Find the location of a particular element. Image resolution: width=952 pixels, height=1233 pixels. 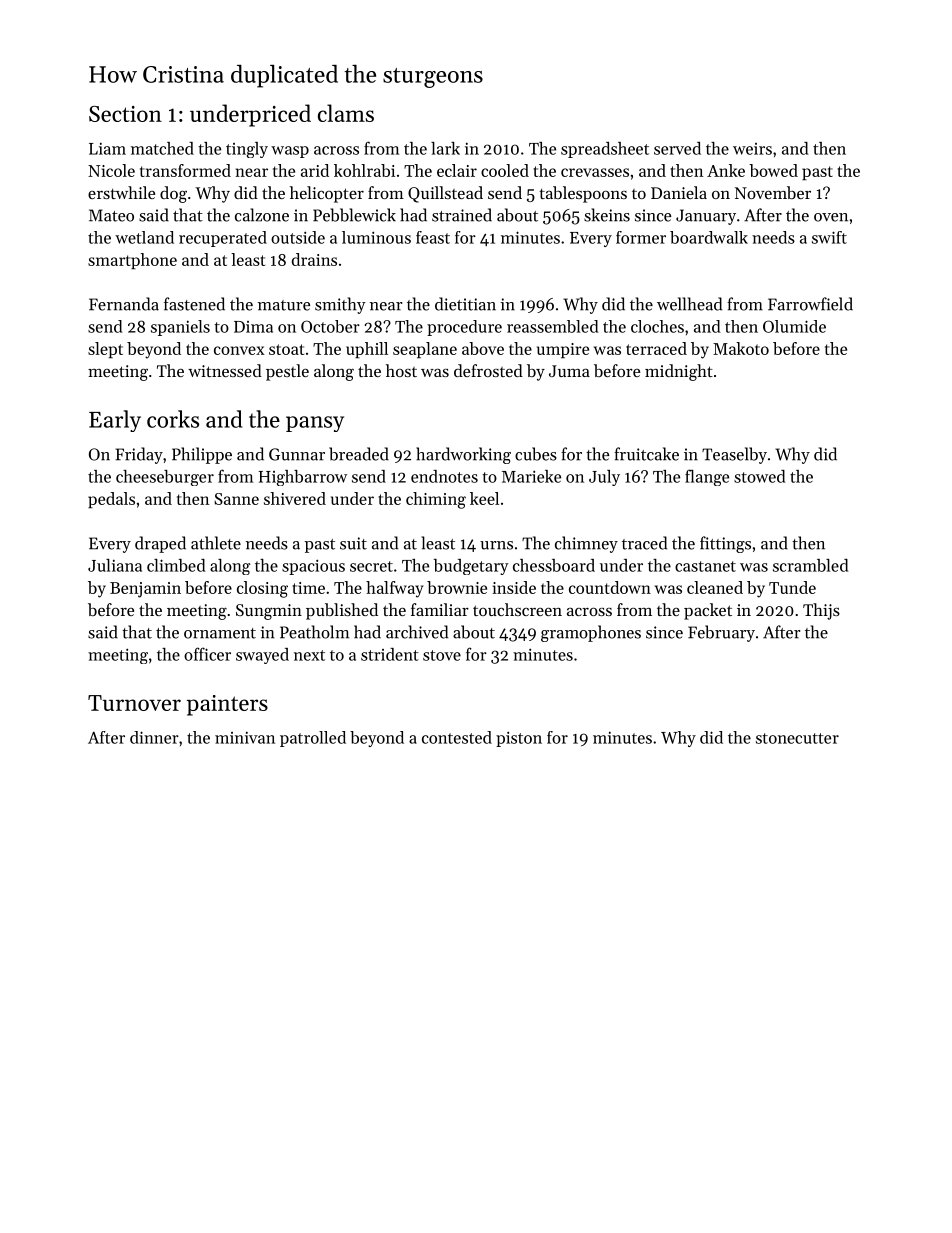

archived is located at coordinates (417, 632).
